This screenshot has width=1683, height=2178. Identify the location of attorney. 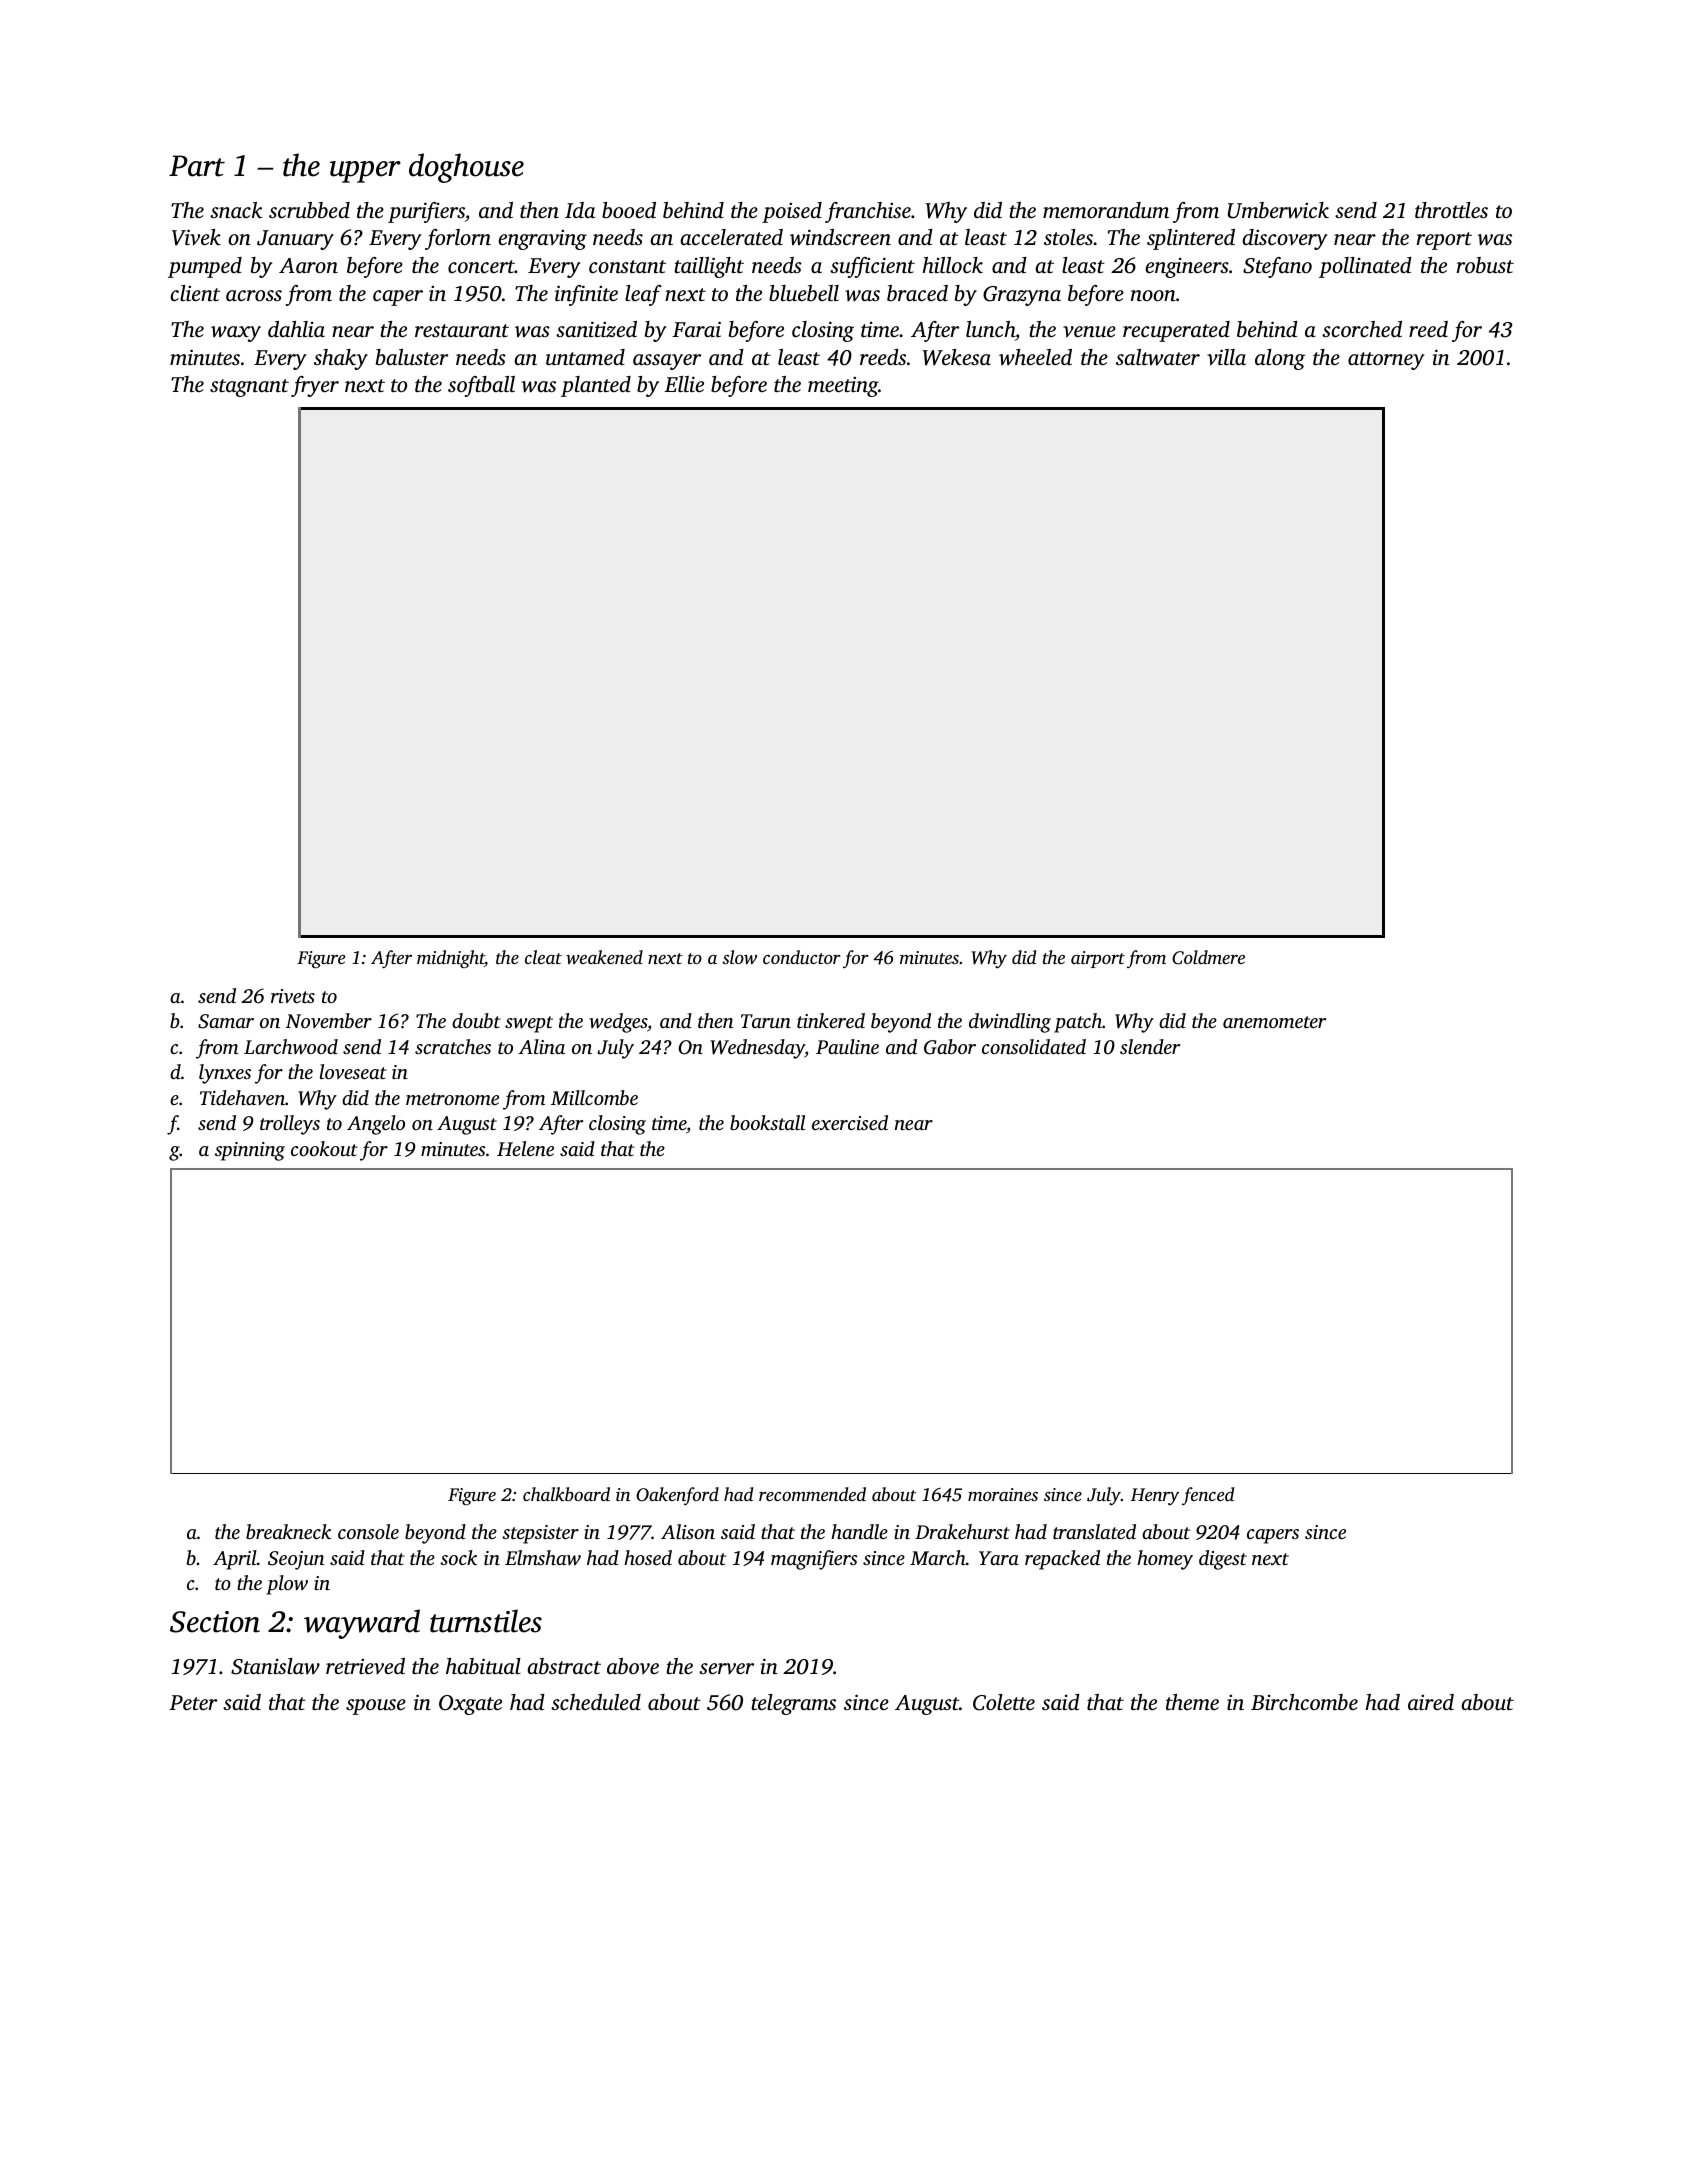
(1386, 361).
